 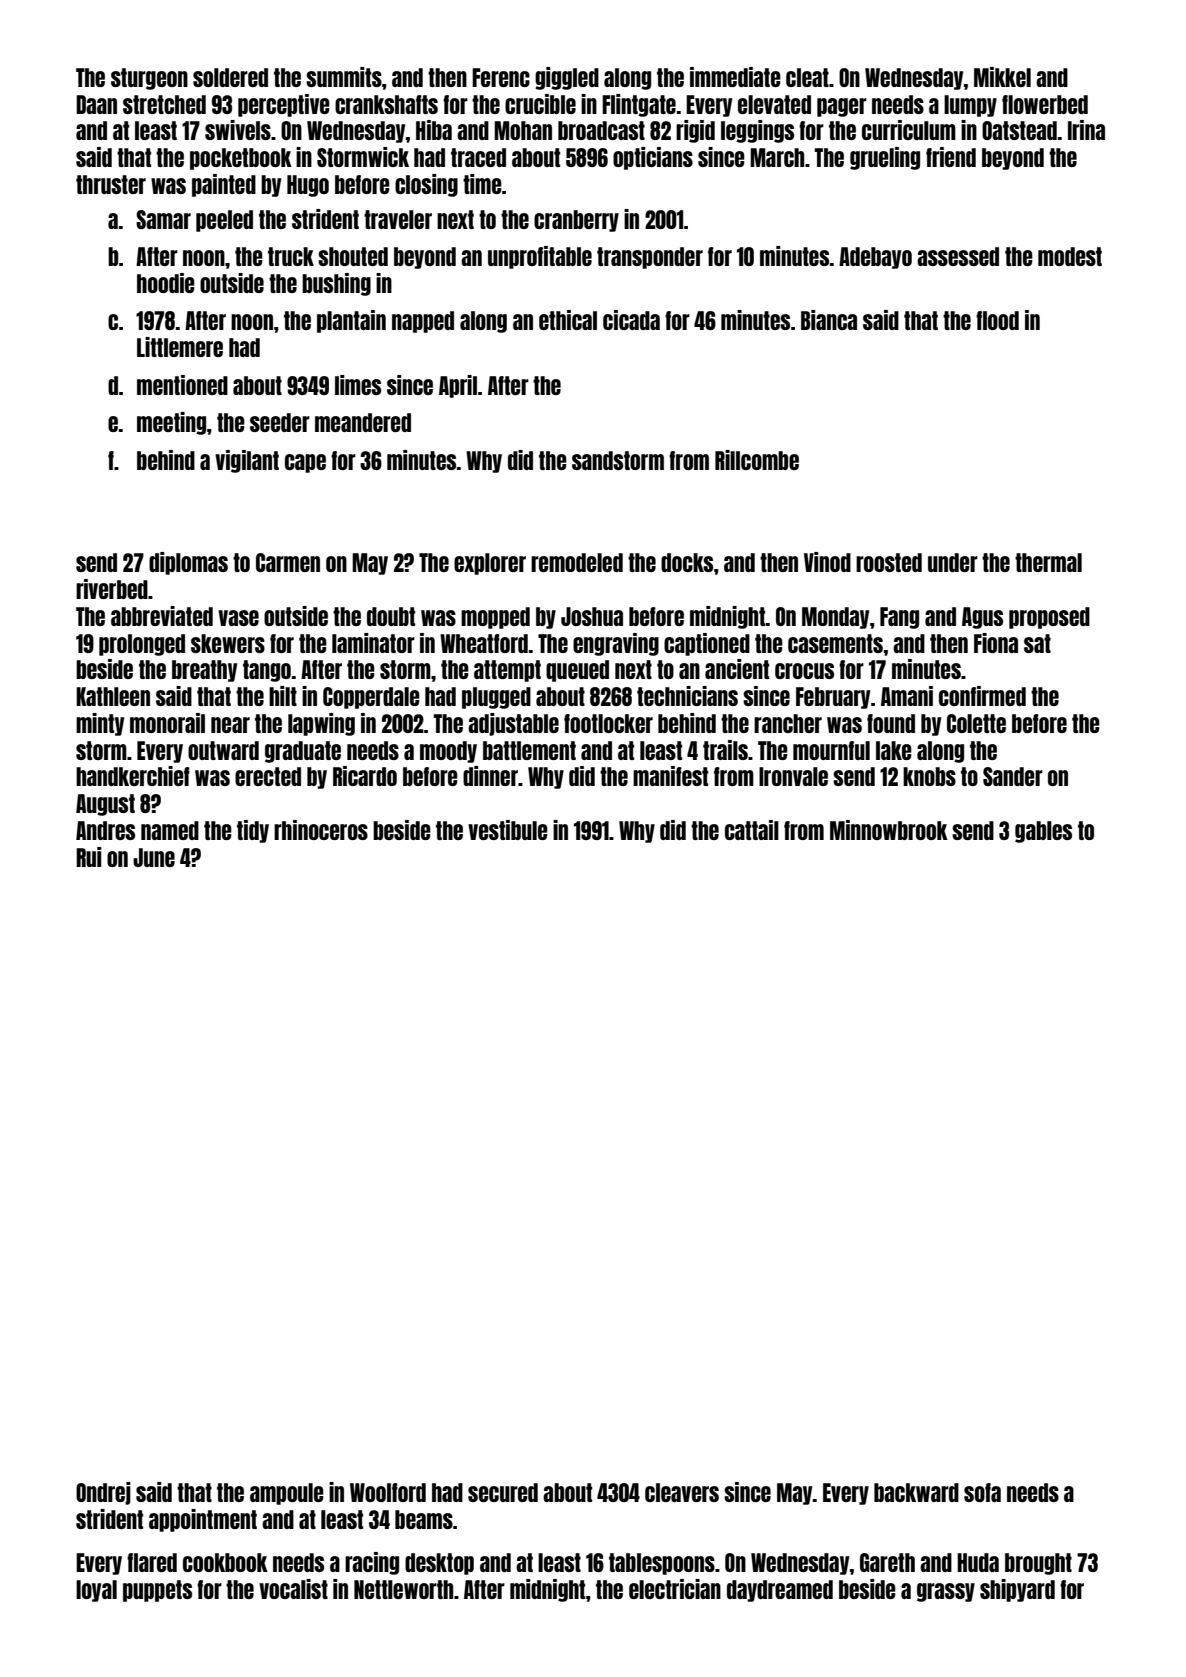 I want to click on Woolford, so click(x=388, y=1492).
